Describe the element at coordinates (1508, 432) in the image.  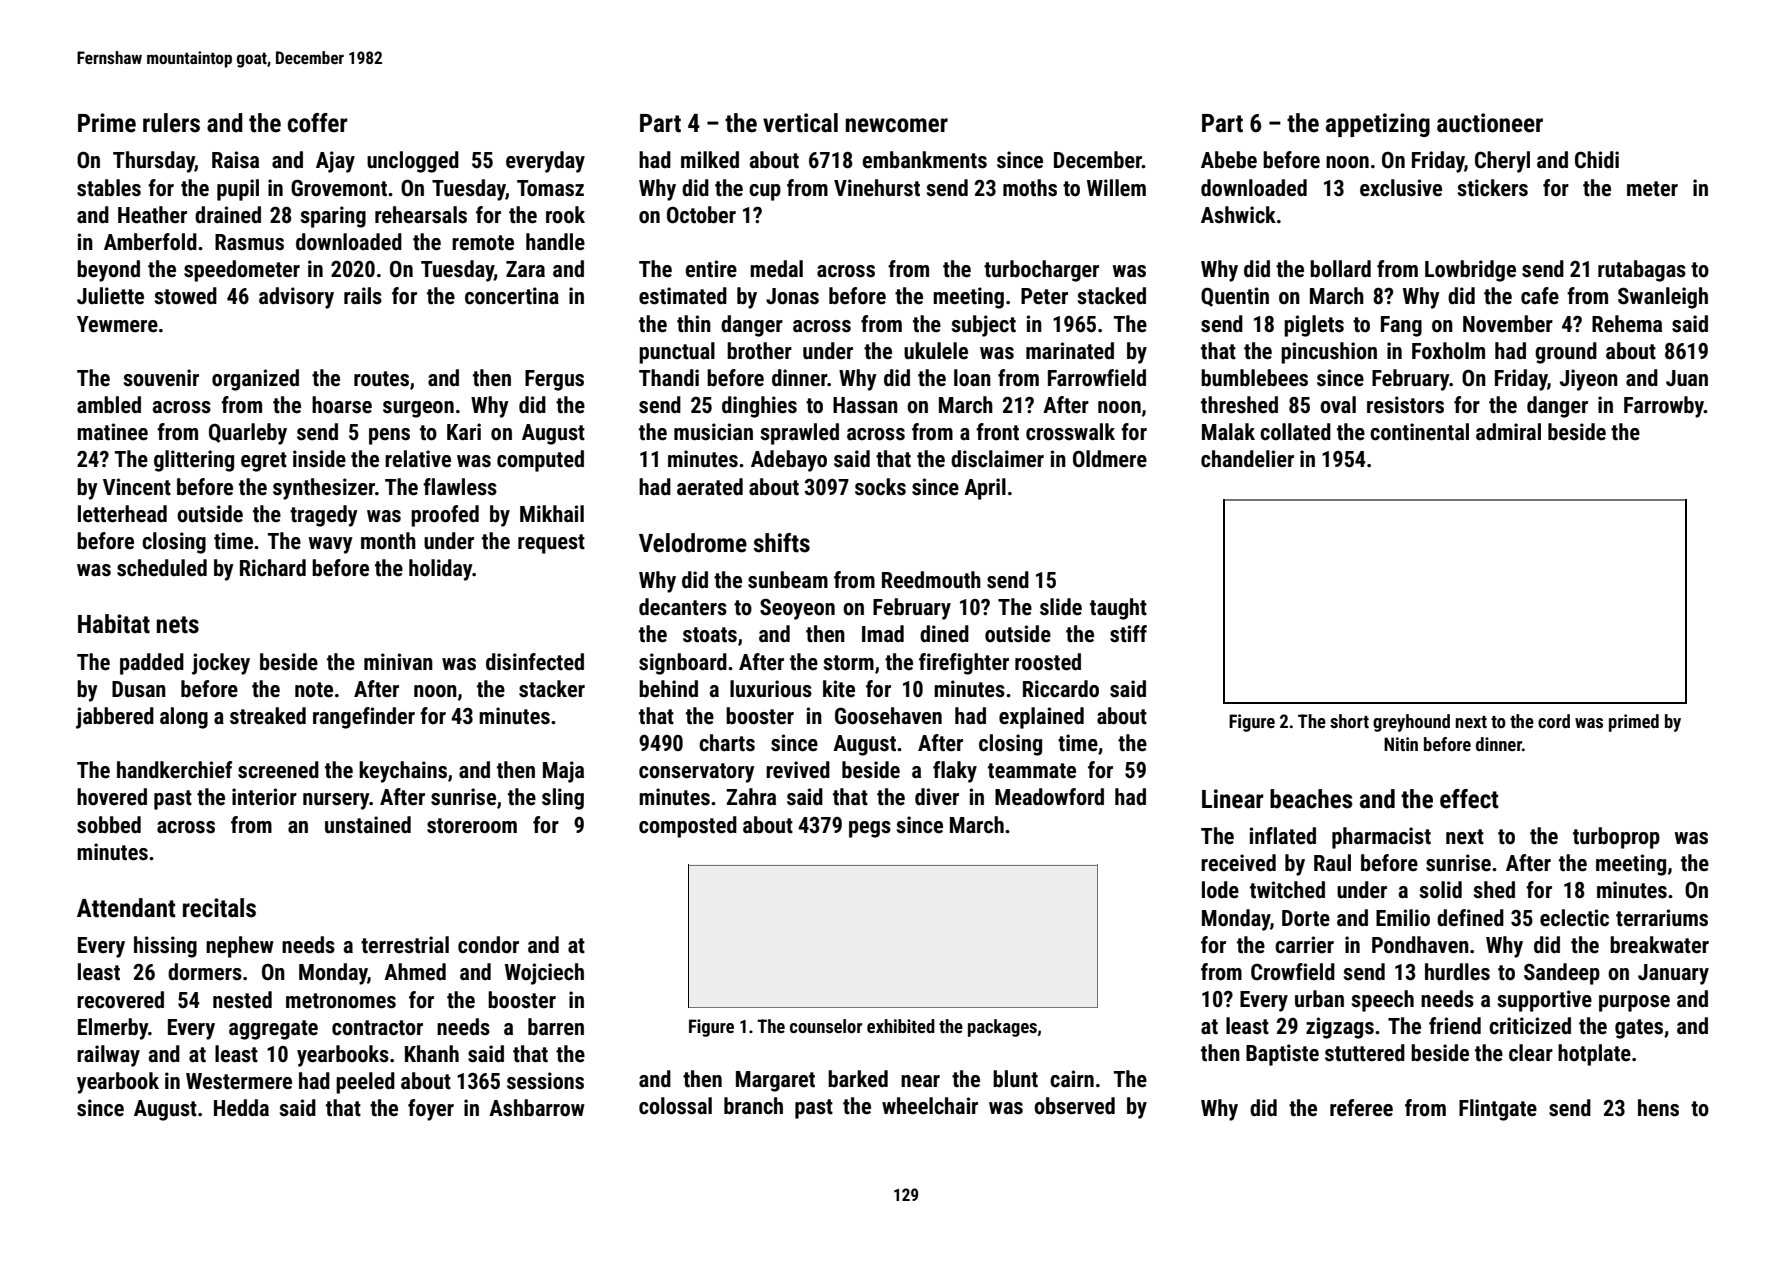
I see `admiral` at that location.
